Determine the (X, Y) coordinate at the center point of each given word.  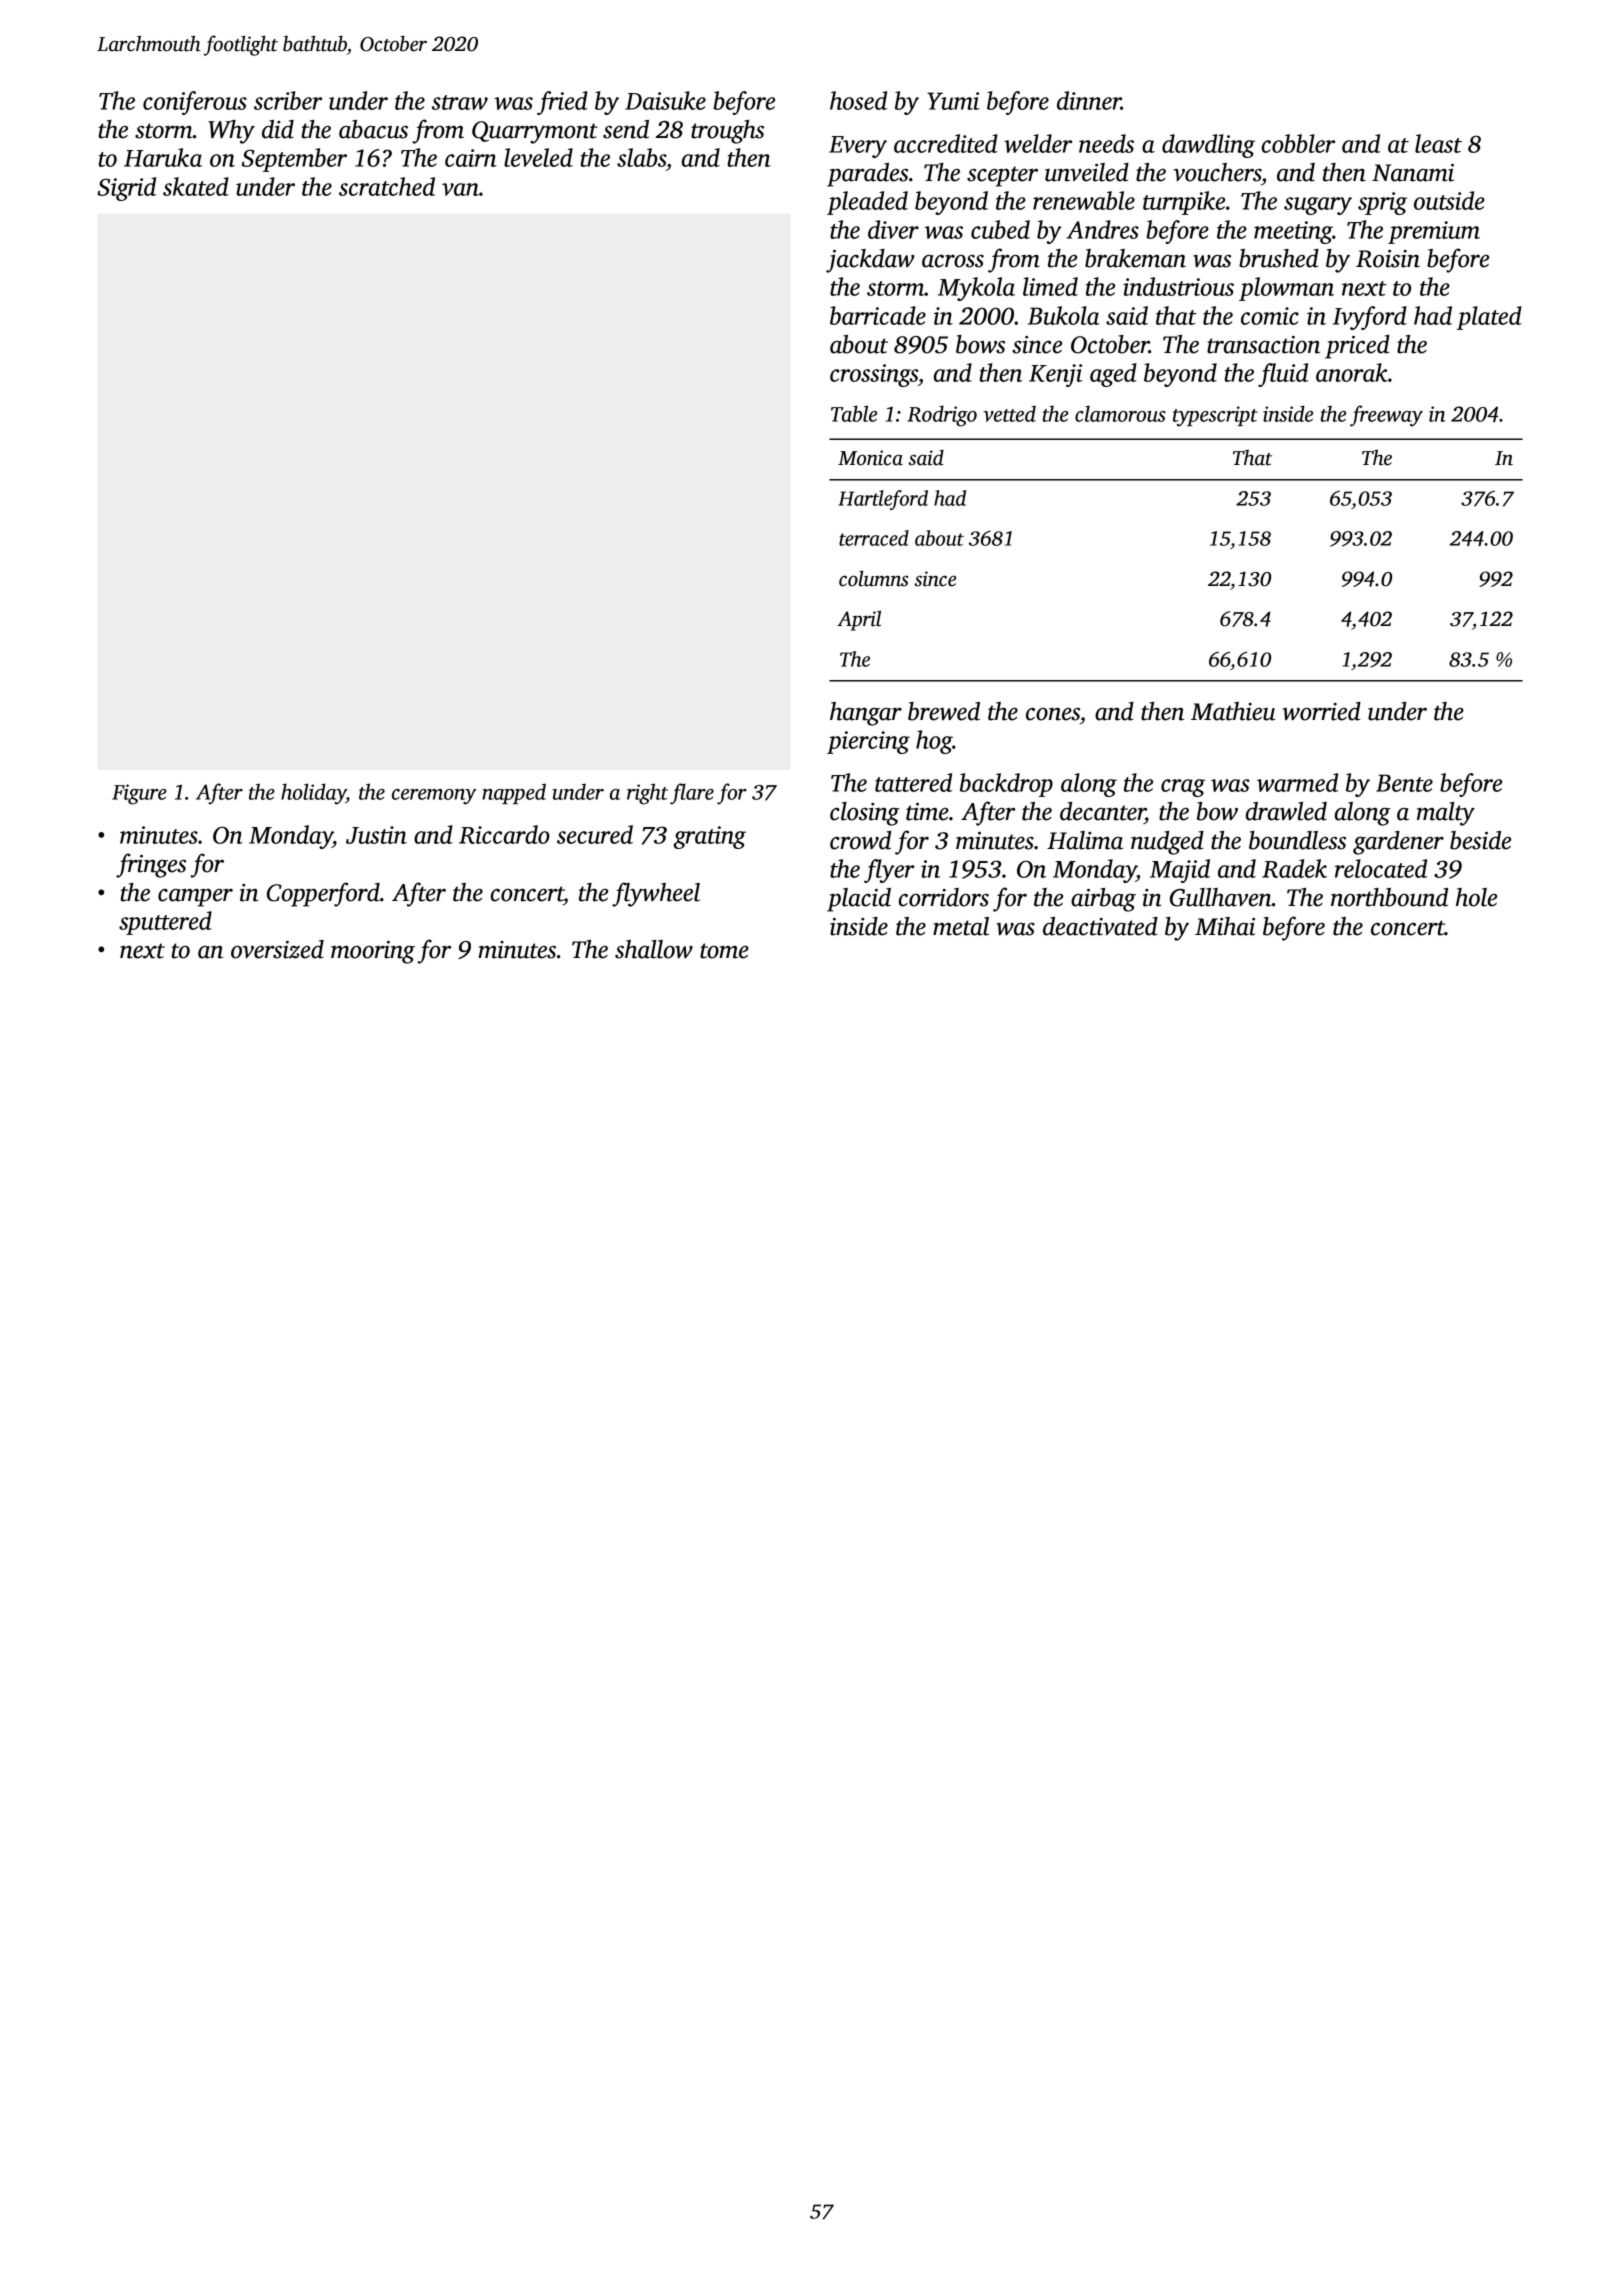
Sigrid (126, 189)
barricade (878, 315)
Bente (1404, 783)
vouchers (1217, 172)
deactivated (1100, 926)
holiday (313, 794)
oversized (277, 949)
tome (724, 951)
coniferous (195, 103)
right (647, 794)
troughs (727, 132)
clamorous (1120, 413)
